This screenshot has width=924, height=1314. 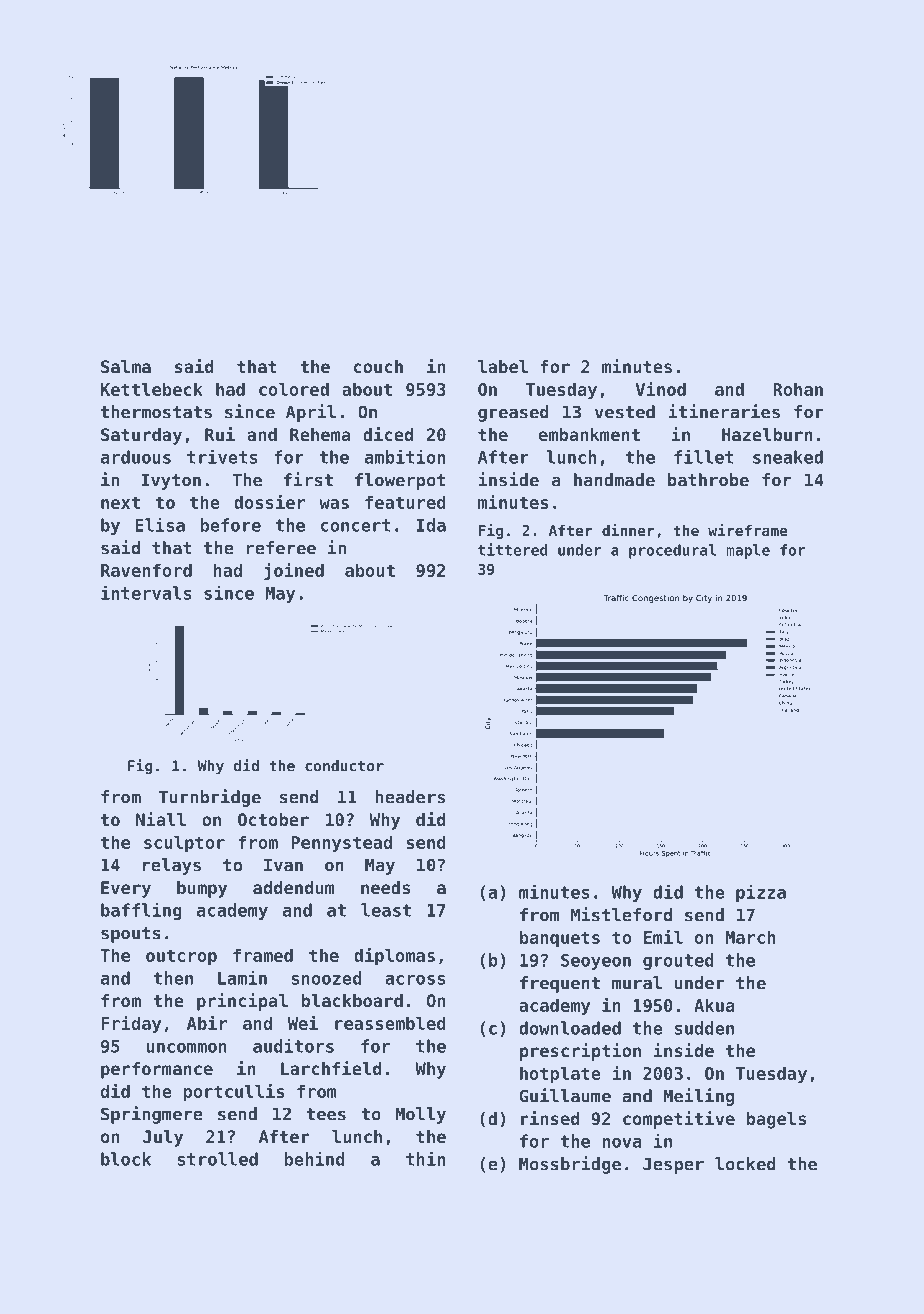 I want to click on Mossbridge, so click(x=570, y=1165).
